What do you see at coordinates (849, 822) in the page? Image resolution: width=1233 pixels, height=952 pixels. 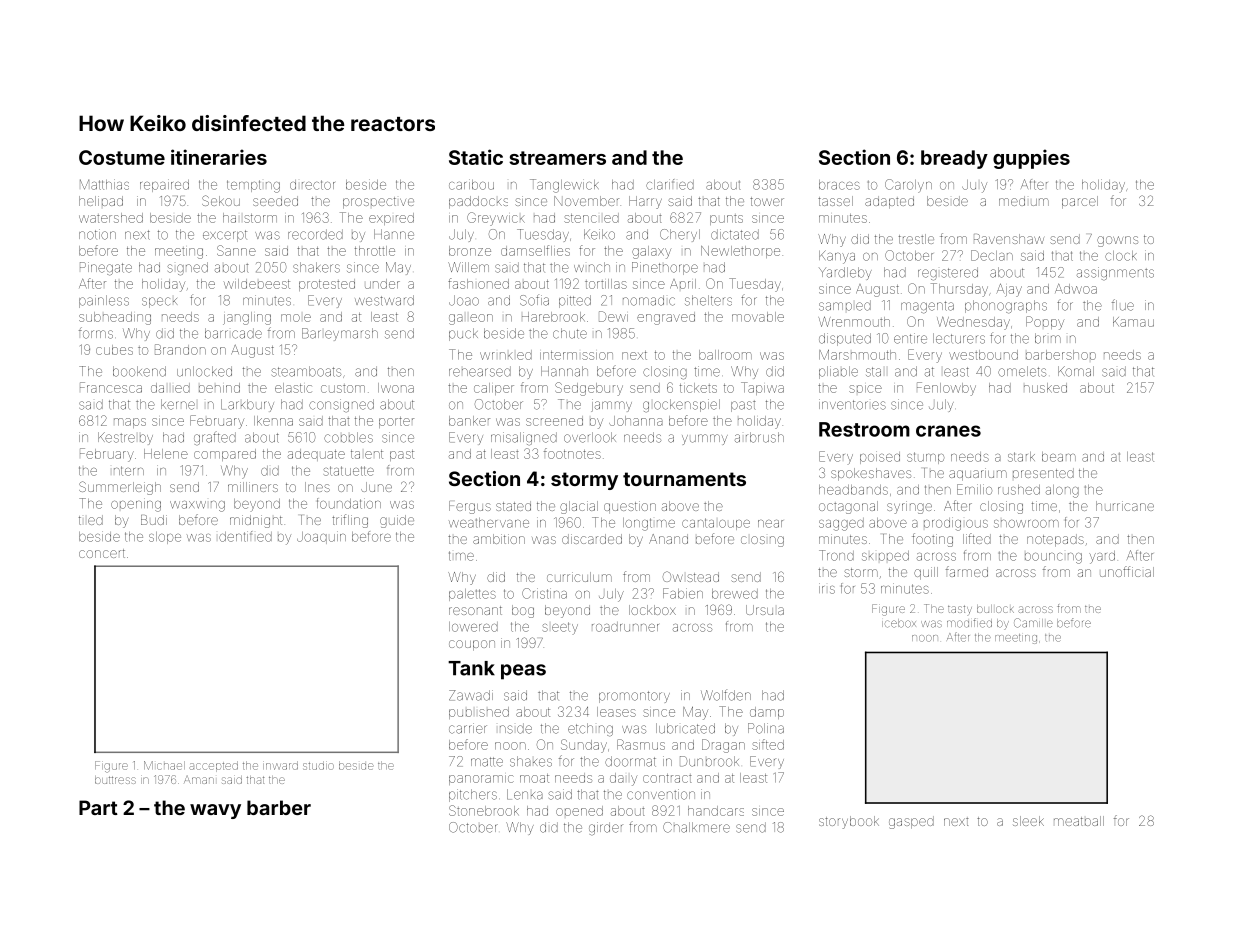 I see `storybook` at bounding box center [849, 822].
